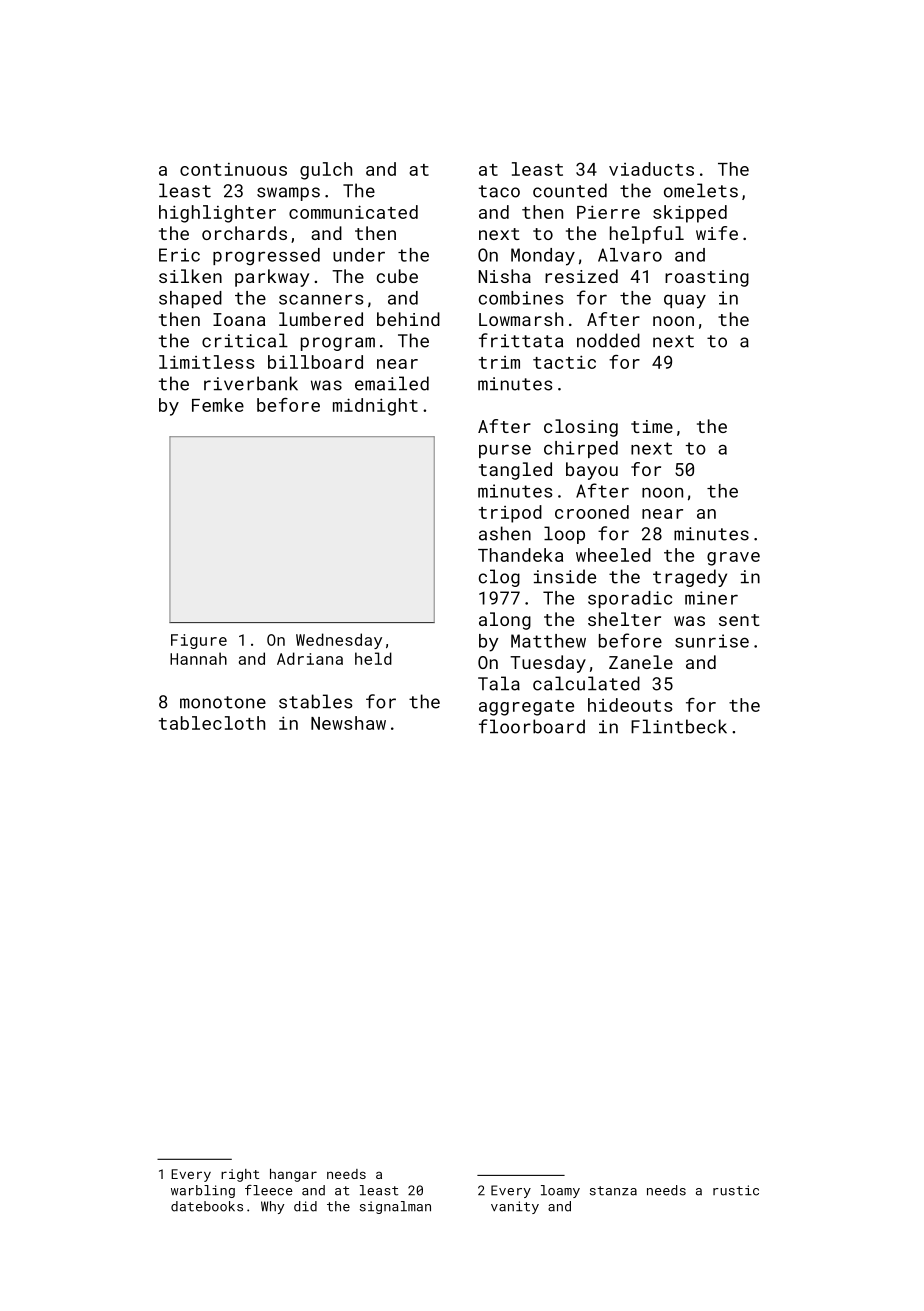 This page has width=924, height=1311. What do you see at coordinates (269, 1190) in the page?
I see `fleece` at bounding box center [269, 1190].
